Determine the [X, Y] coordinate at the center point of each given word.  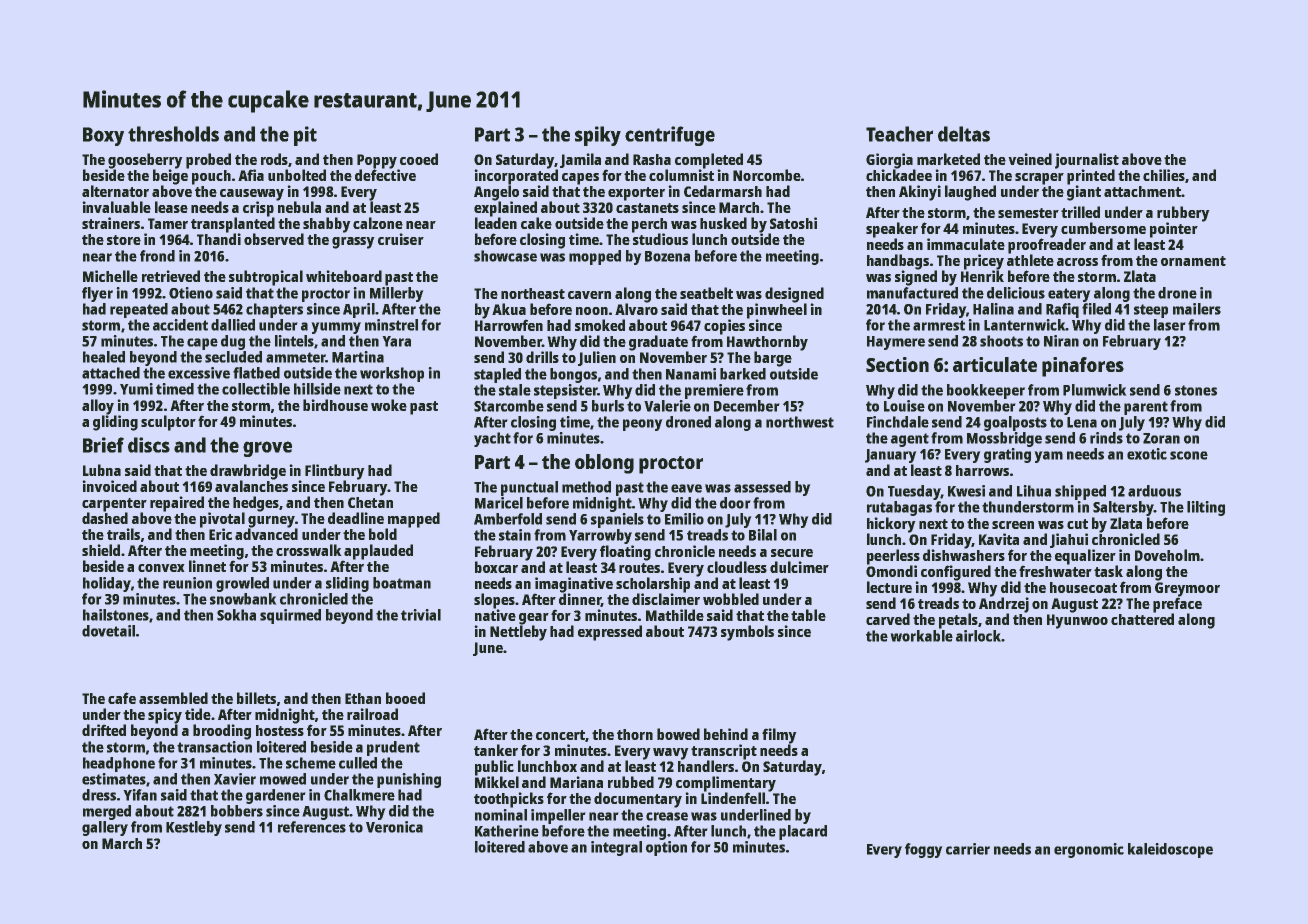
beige [170, 177]
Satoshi [793, 223]
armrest [939, 325]
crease [667, 816]
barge [773, 359]
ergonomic [1089, 850]
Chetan [370, 502]
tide [198, 714]
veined [1030, 159]
